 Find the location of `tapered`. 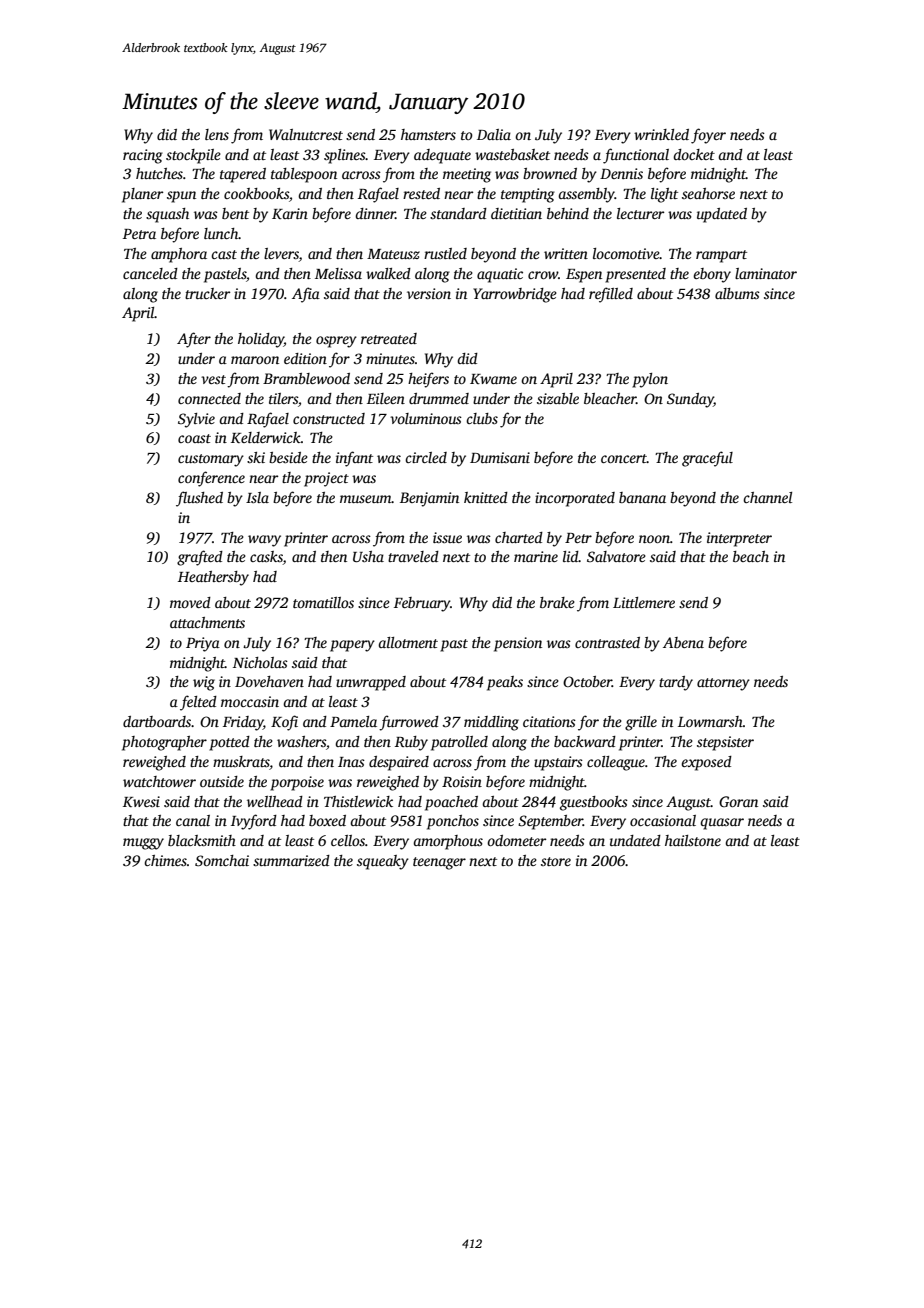

tapered is located at coordinates (243, 175).
